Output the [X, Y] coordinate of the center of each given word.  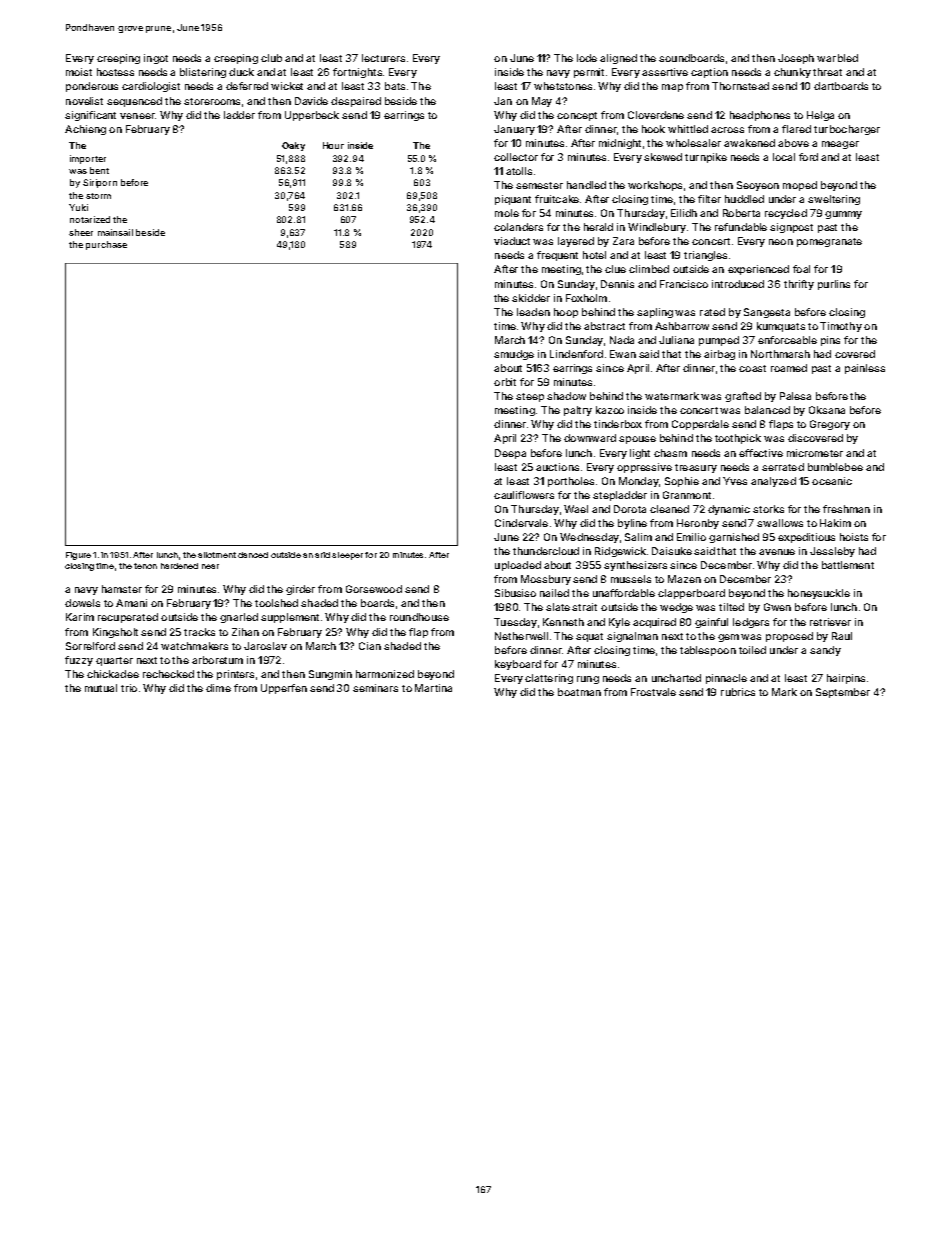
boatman [579, 692]
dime [218, 688]
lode [587, 58]
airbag [719, 355]
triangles [705, 256]
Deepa [510, 454]
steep [530, 397]
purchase [106, 245]
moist [79, 72]
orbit [505, 382]
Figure [78, 556]
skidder [531, 298]
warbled [837, 58]
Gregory [830, 425]
